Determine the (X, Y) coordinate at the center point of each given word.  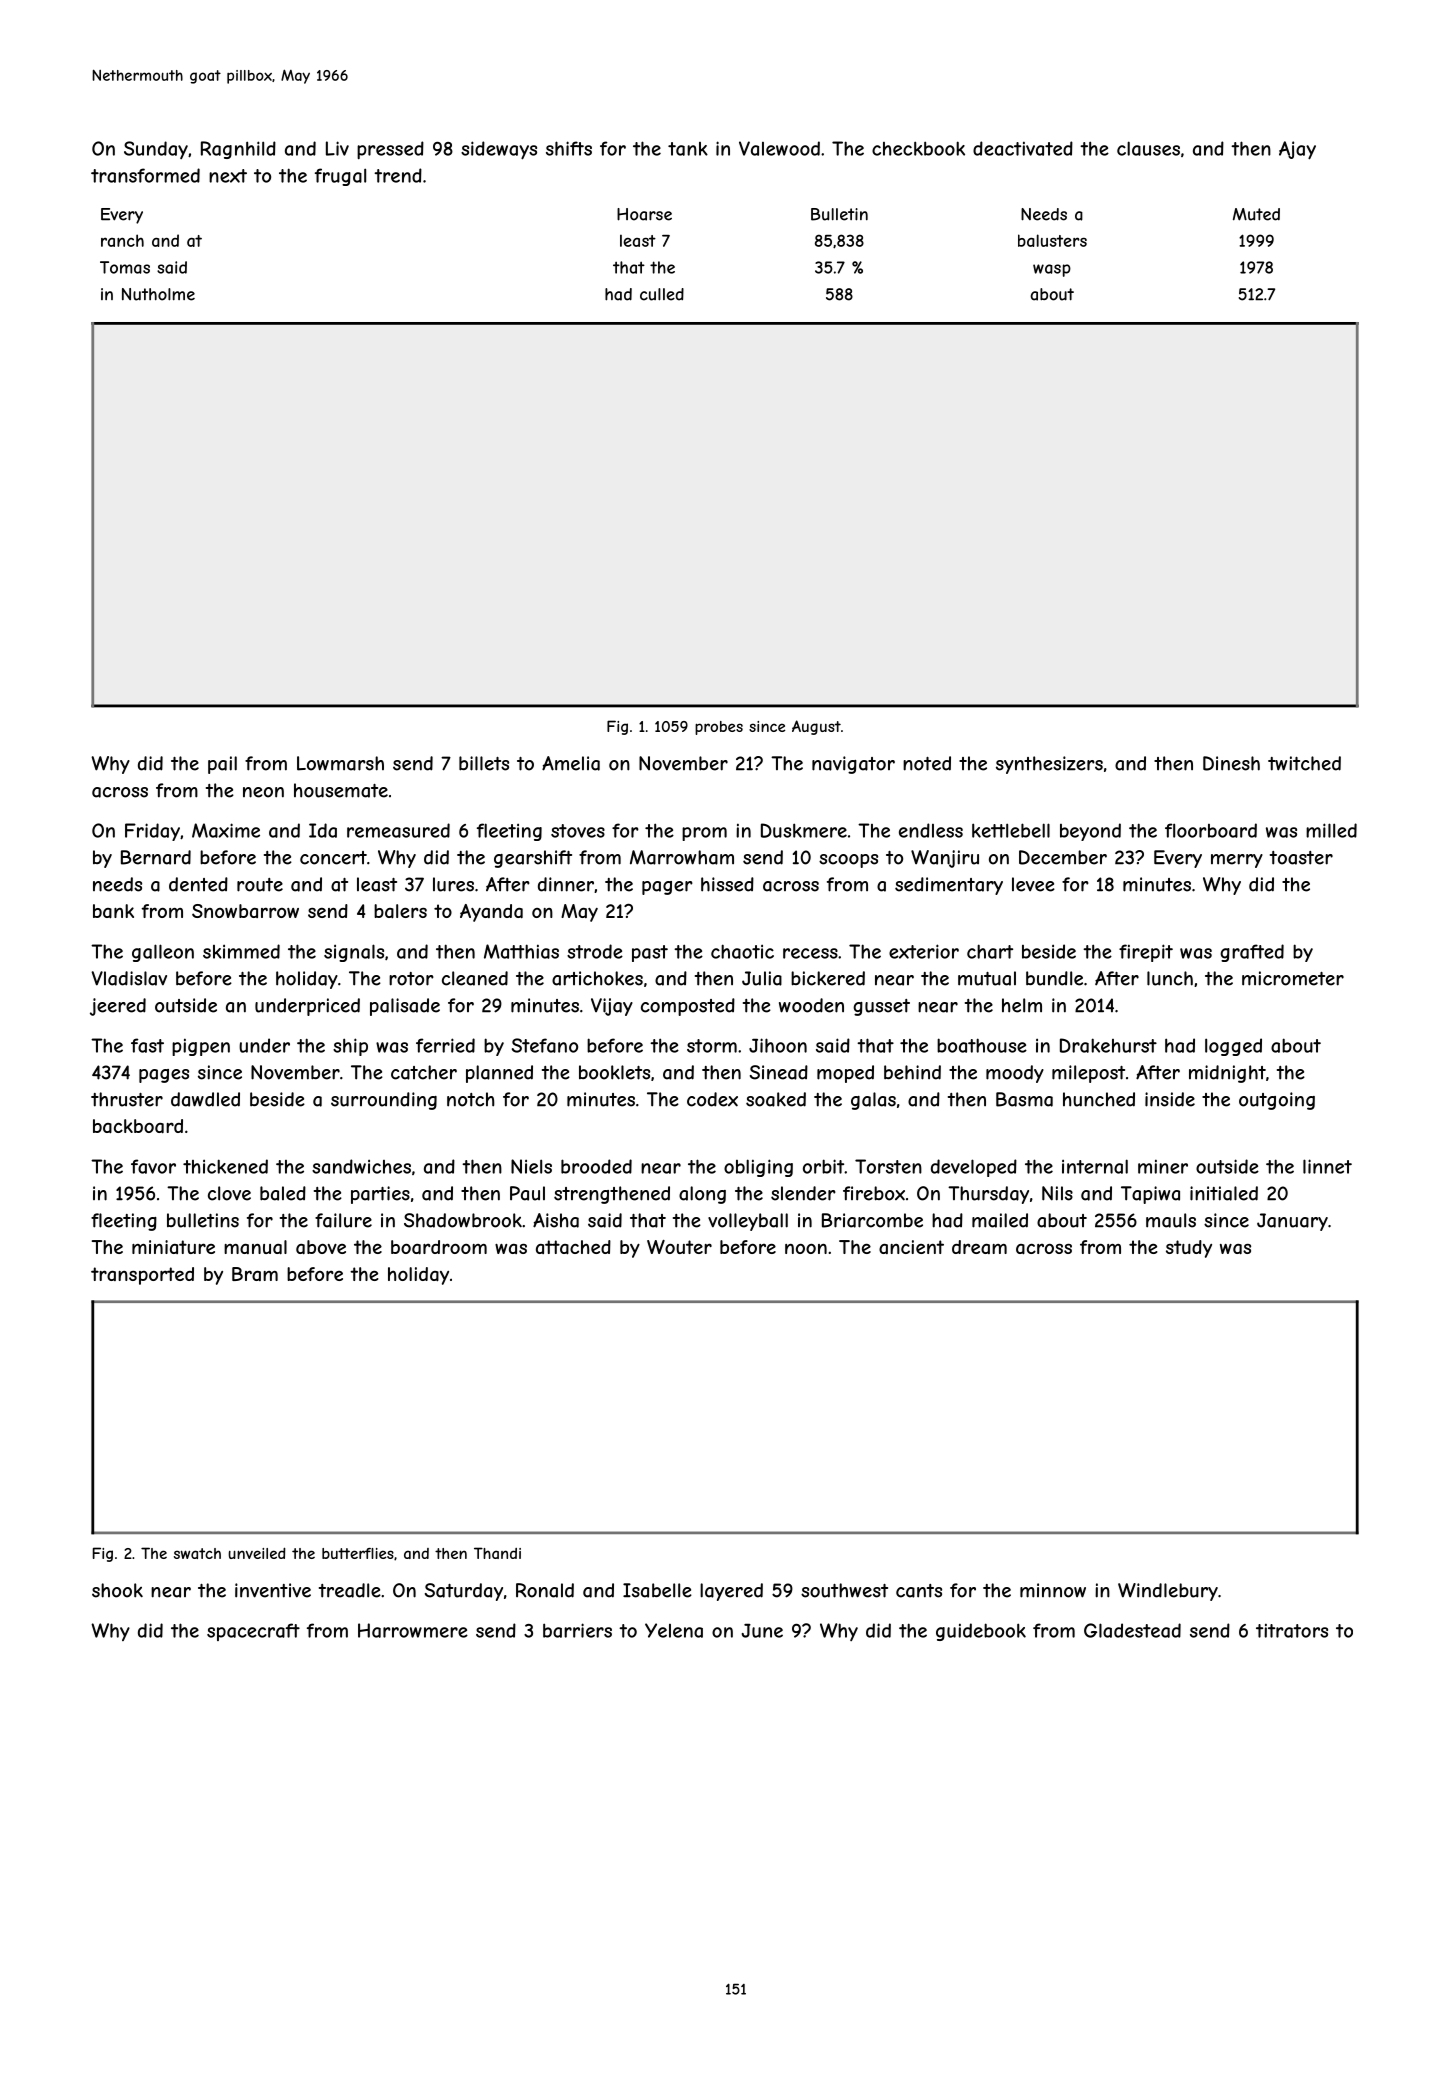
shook (117, 1590)
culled (662, 294)
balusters (1052, 240)
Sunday (156, 150)
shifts (569, 148)
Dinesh (1231, 763)
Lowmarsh (340, 763)
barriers (577, 1630)
